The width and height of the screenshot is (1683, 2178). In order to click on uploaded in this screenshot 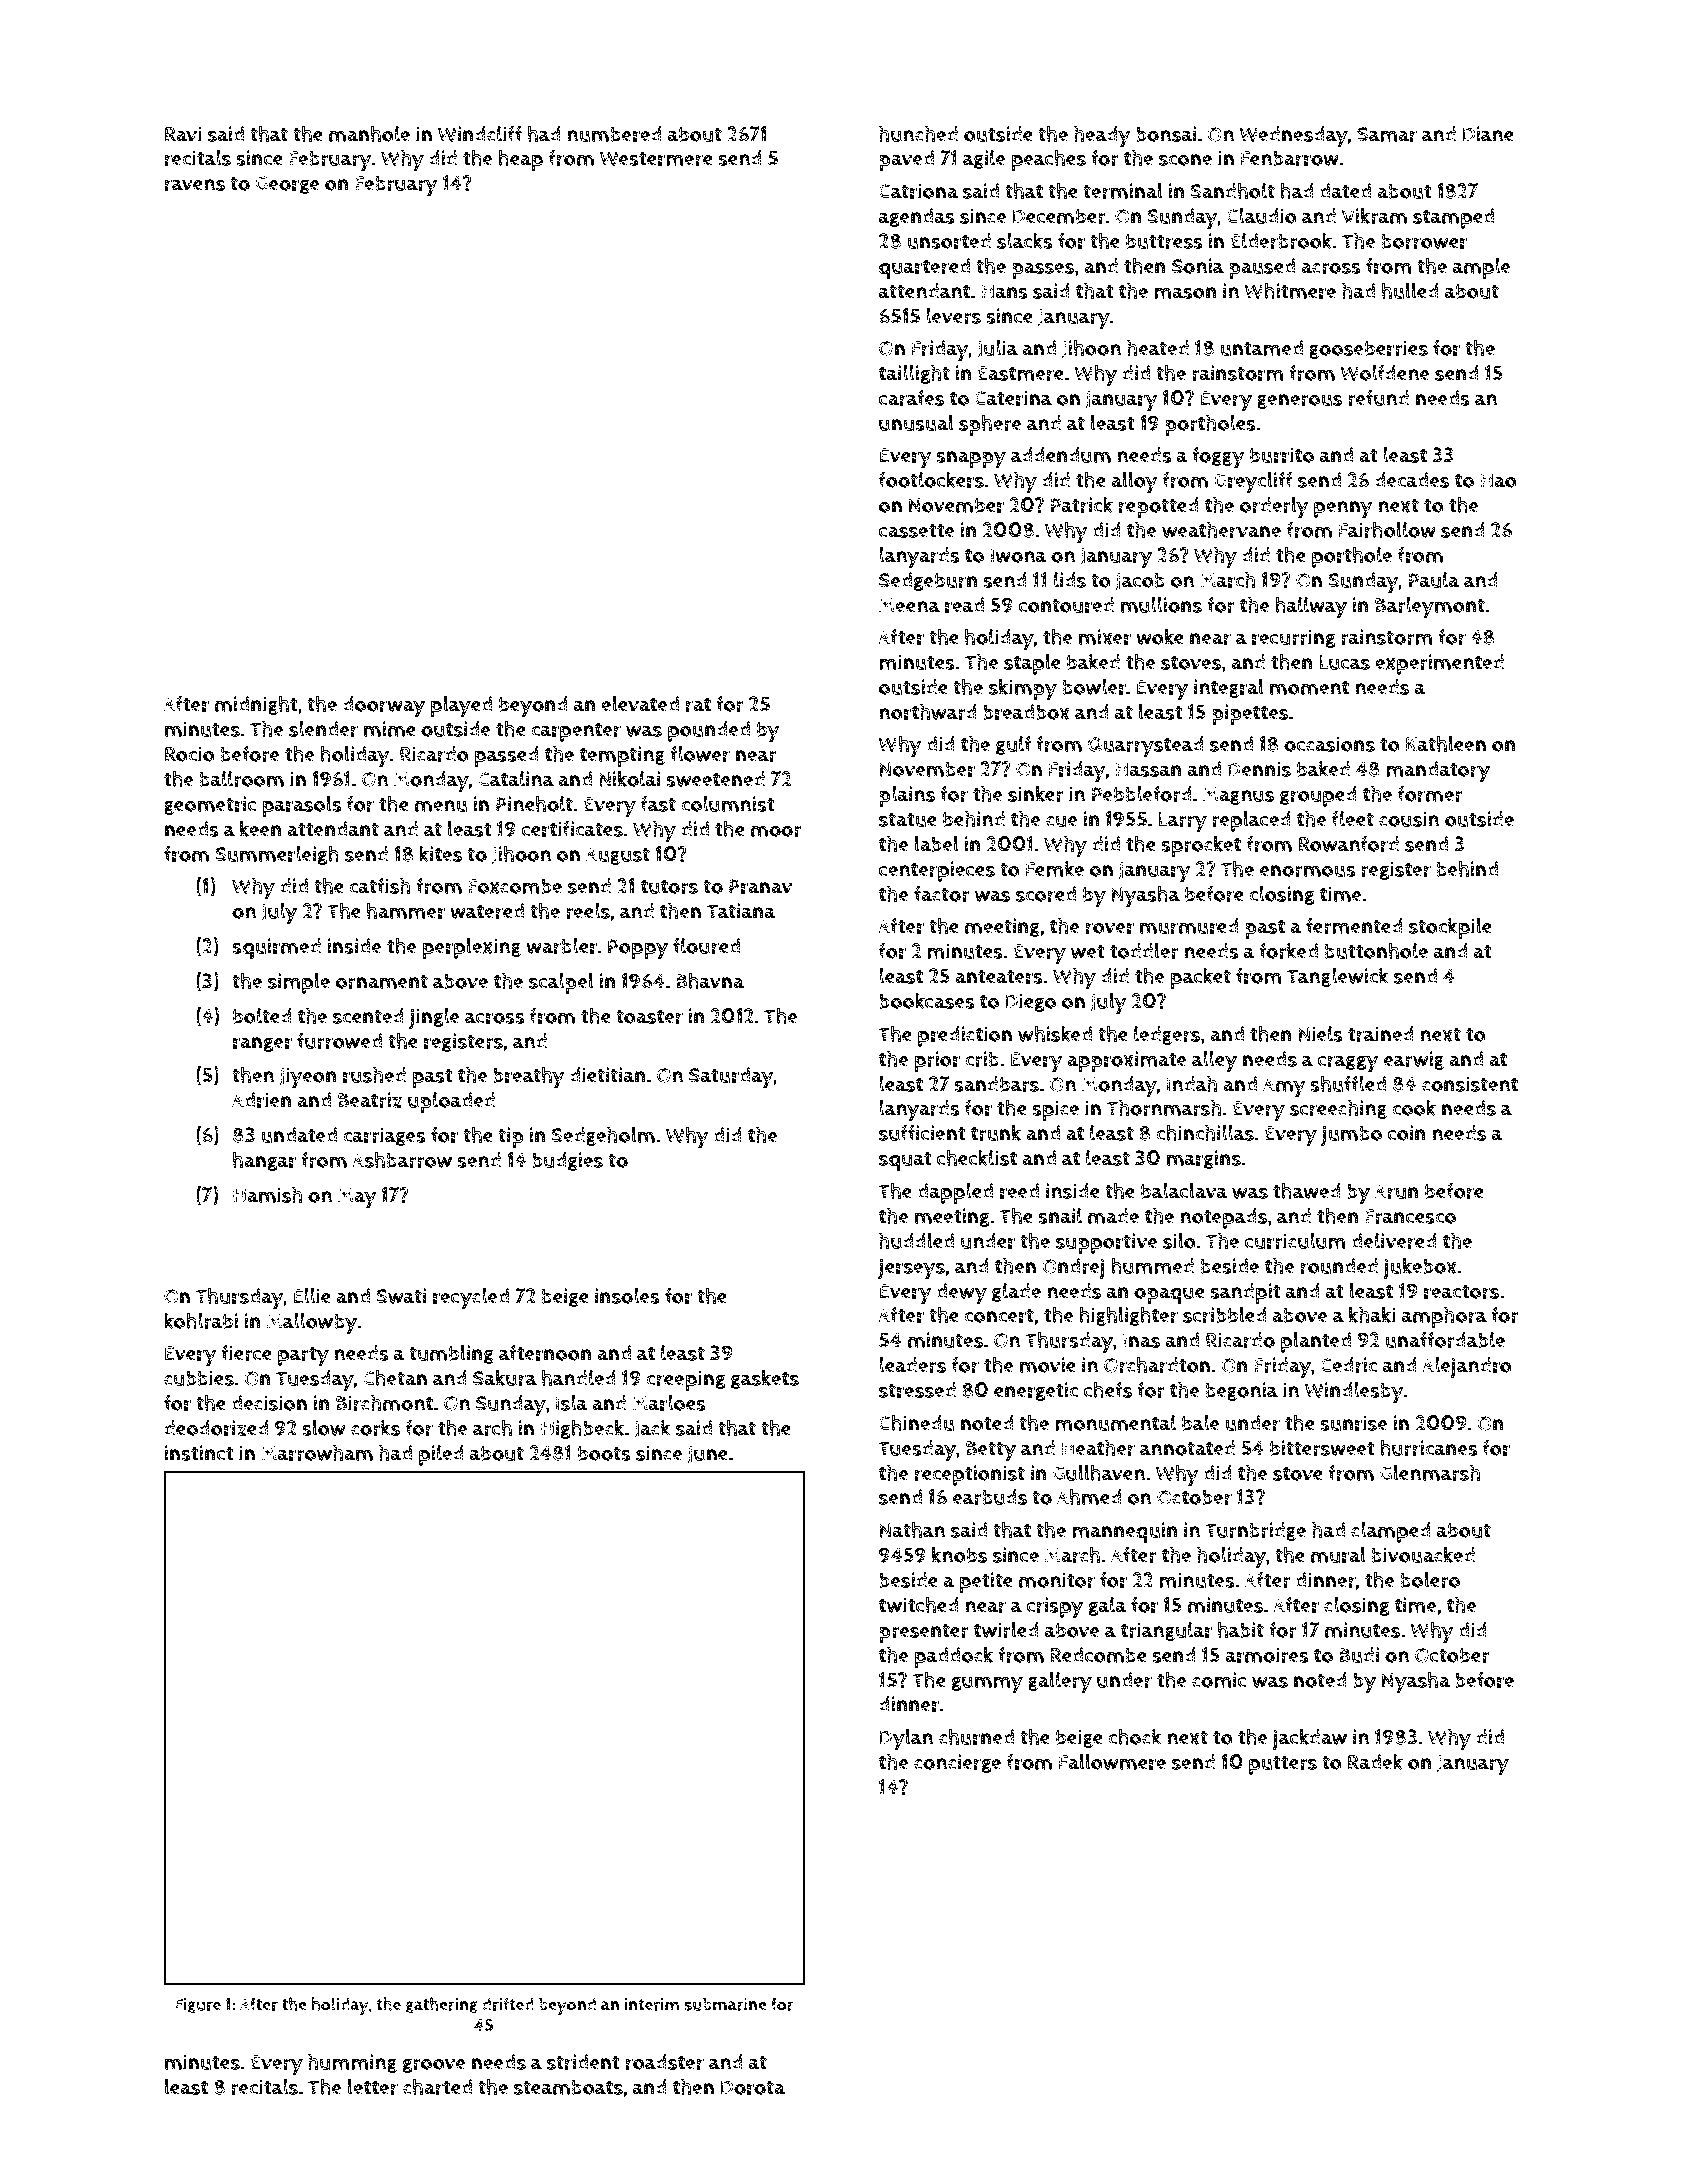, I will do `click(451, 1102)`.
